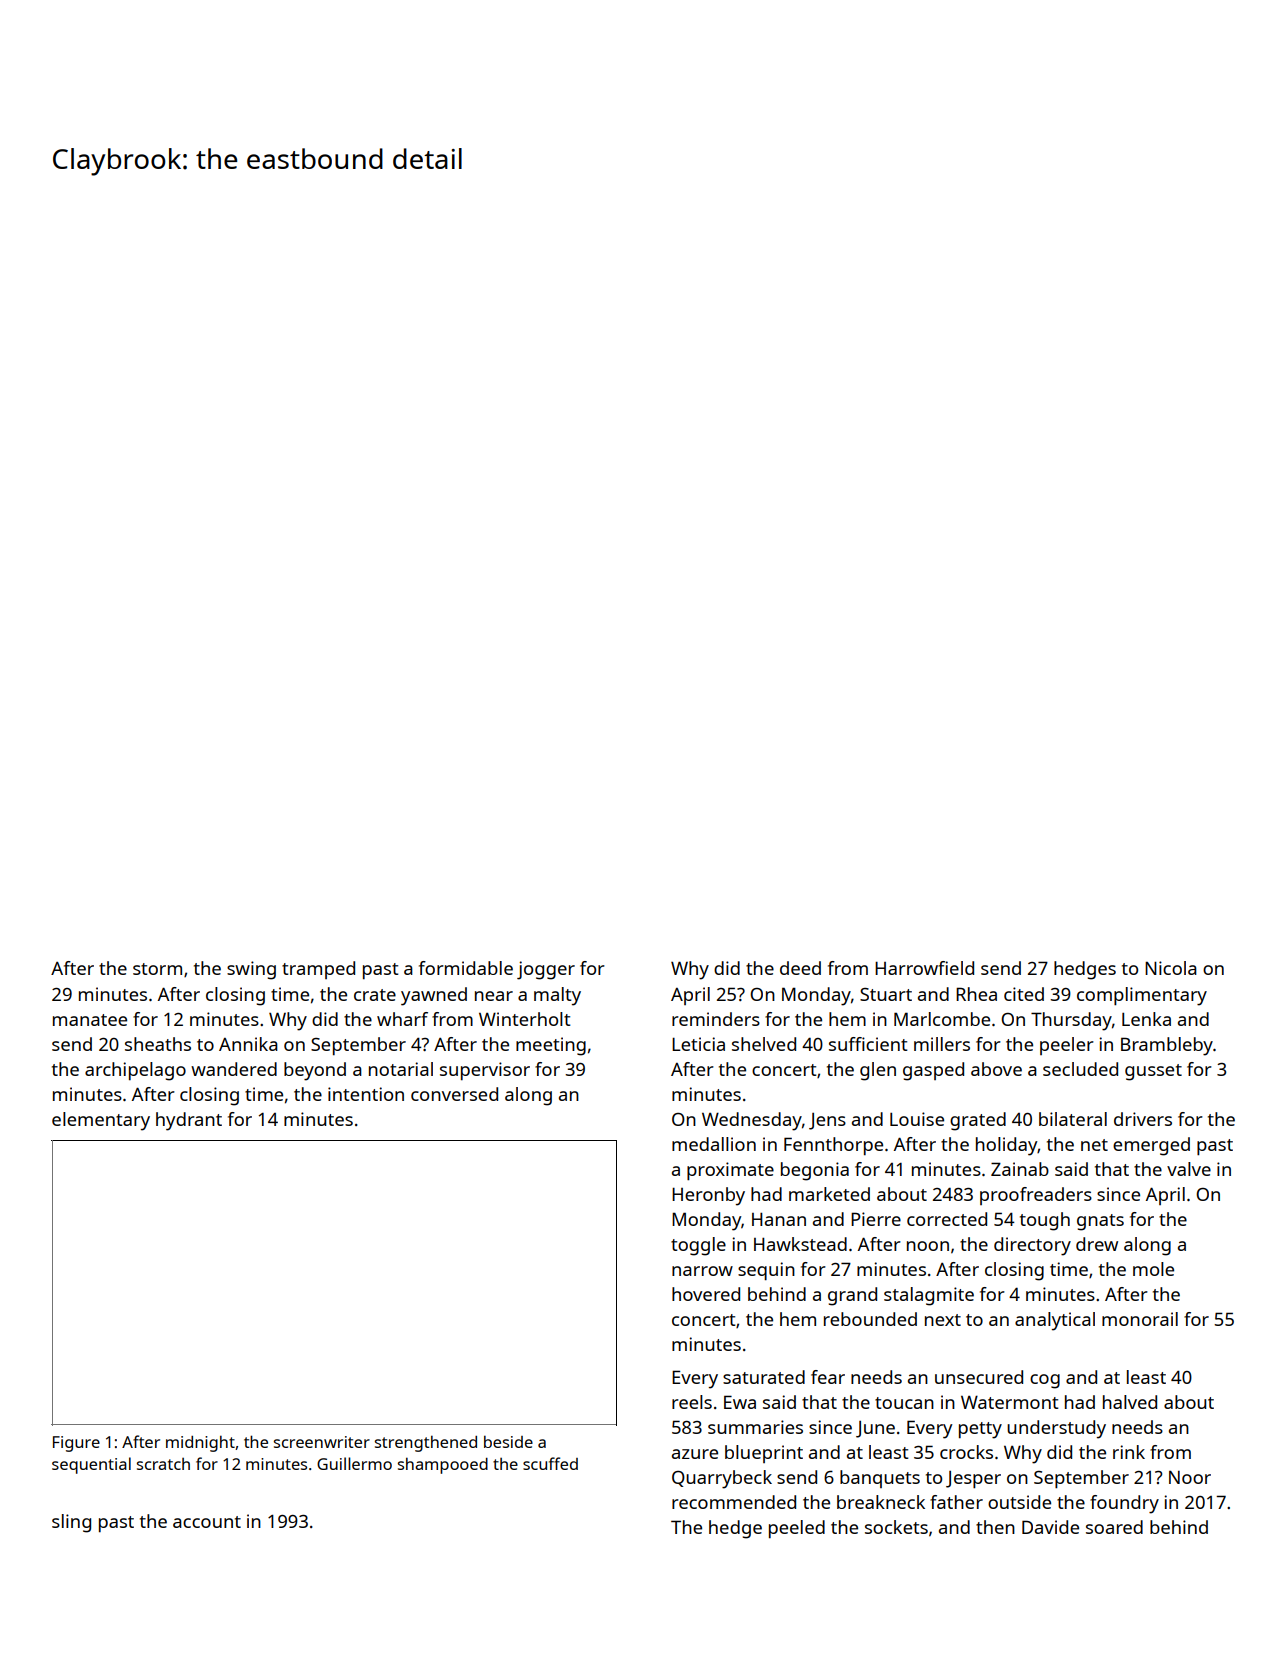 This screenshot has height=1667, width=1288. Describe the element at coordinates (508, 1441) in the screenshot. I see `beside` at that location.
